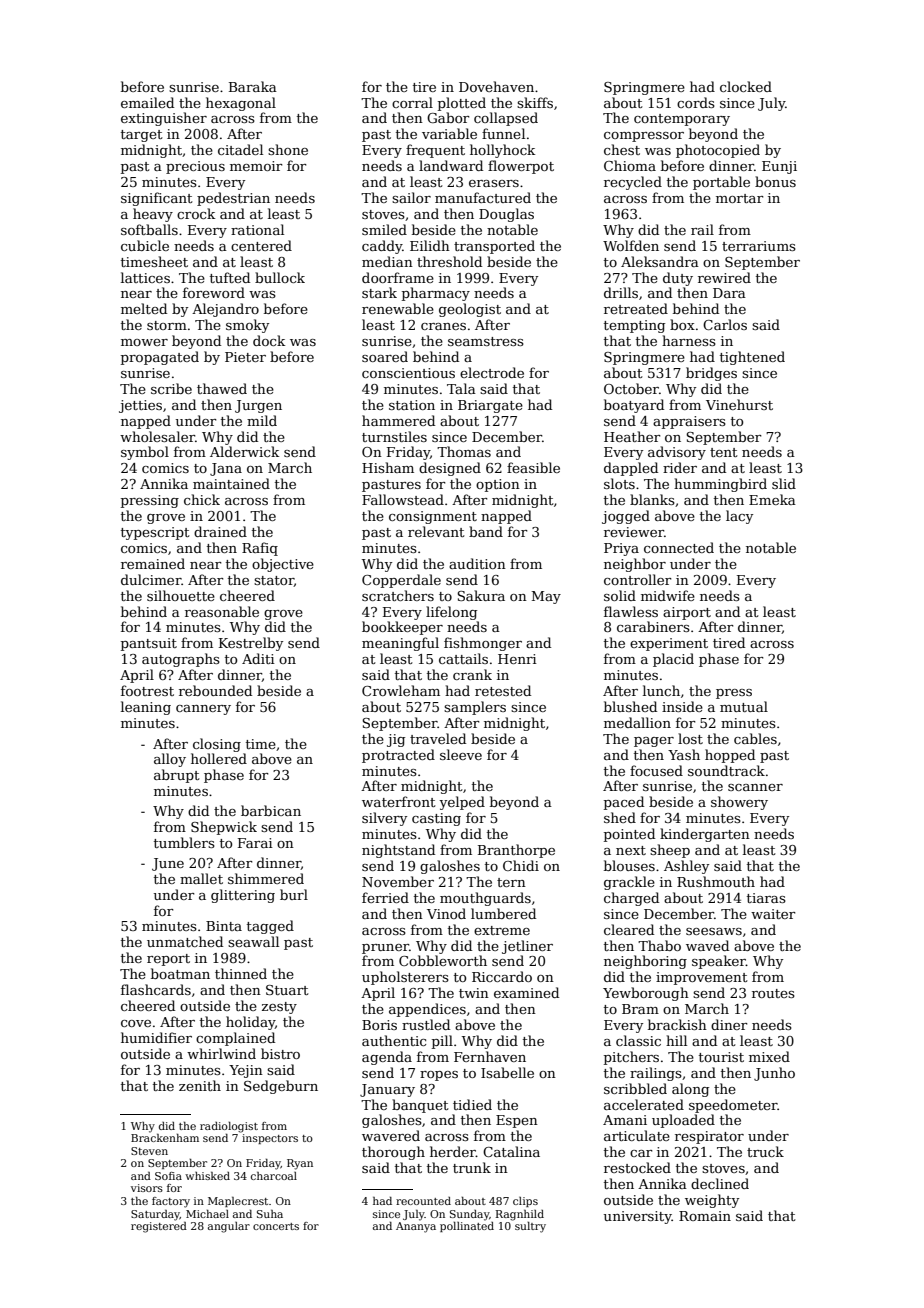  What do you see at coordinates (401, 690) in the image?
I see `Crowleham` at bounding box center [401, 690].
